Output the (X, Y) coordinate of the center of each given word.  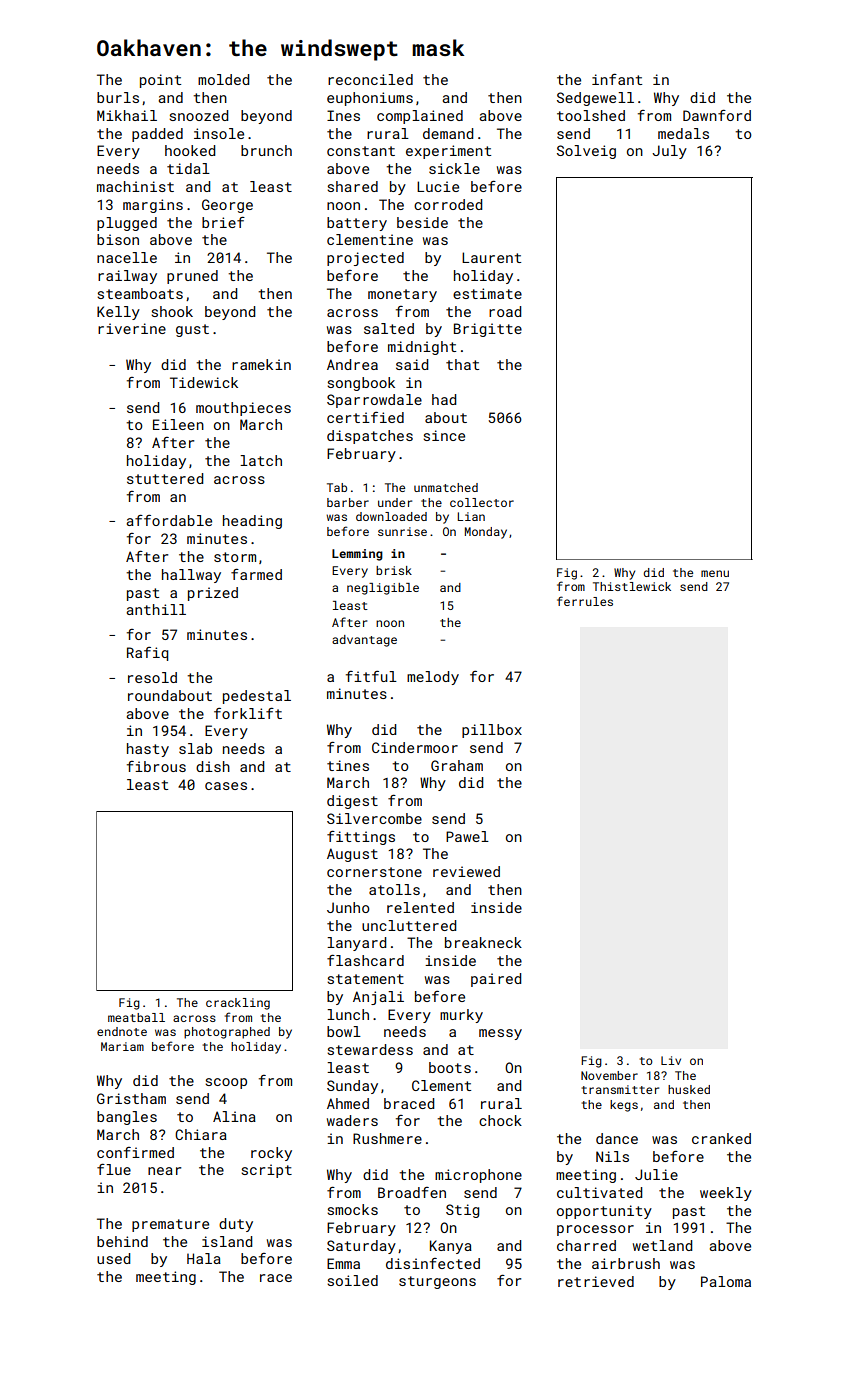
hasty (148, 750)
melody (433, 678)
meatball (136, 1017)
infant (617, 79)
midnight (422, 348)
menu (715, 573)
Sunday (352, 1087)
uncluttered (409, 925)
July (669, 152)
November (609, 1075)
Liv (671, 1060)
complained (420, 117)
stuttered (165, 478)
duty (236, 1225)
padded (157, 135)
